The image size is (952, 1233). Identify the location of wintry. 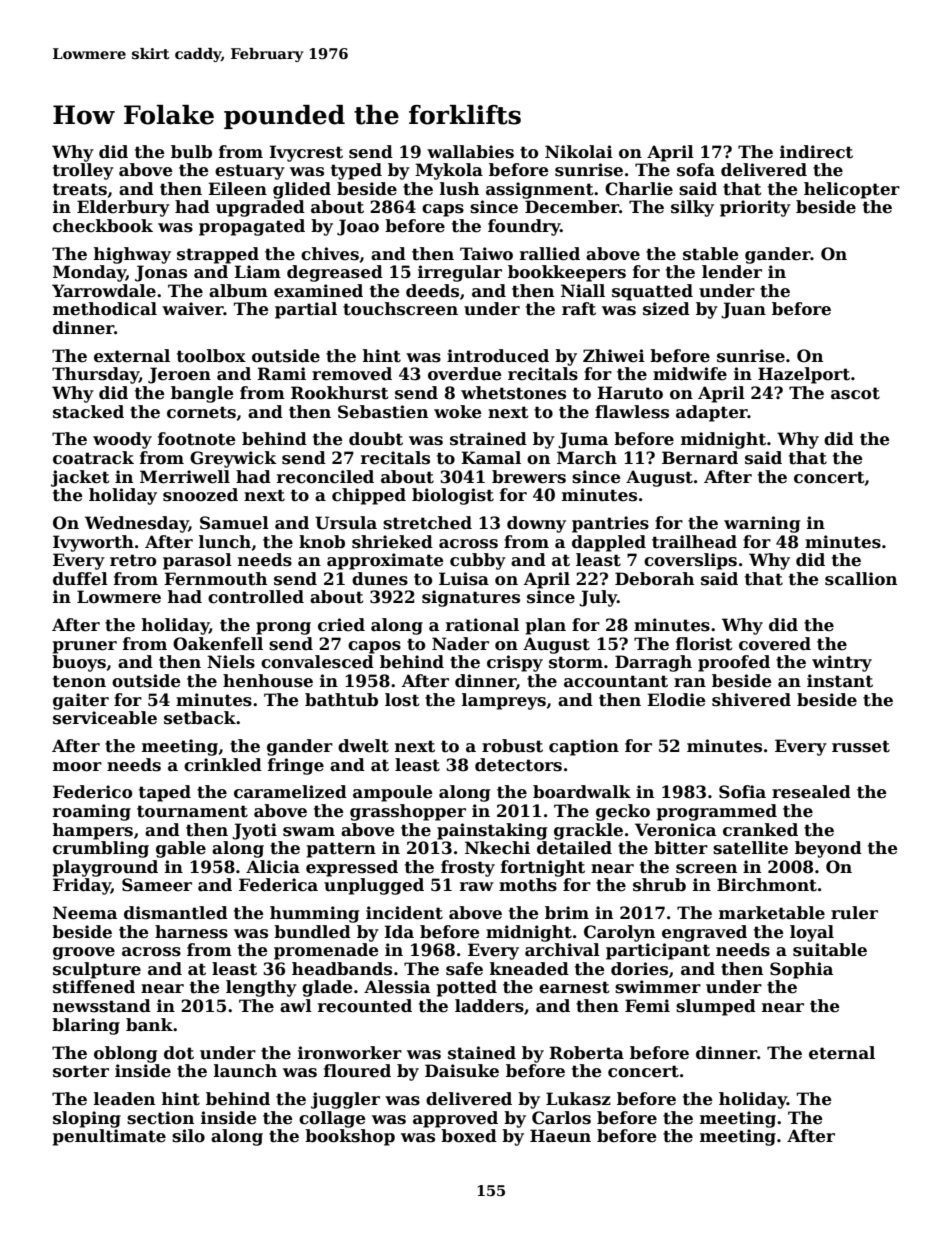
(842, 663).
